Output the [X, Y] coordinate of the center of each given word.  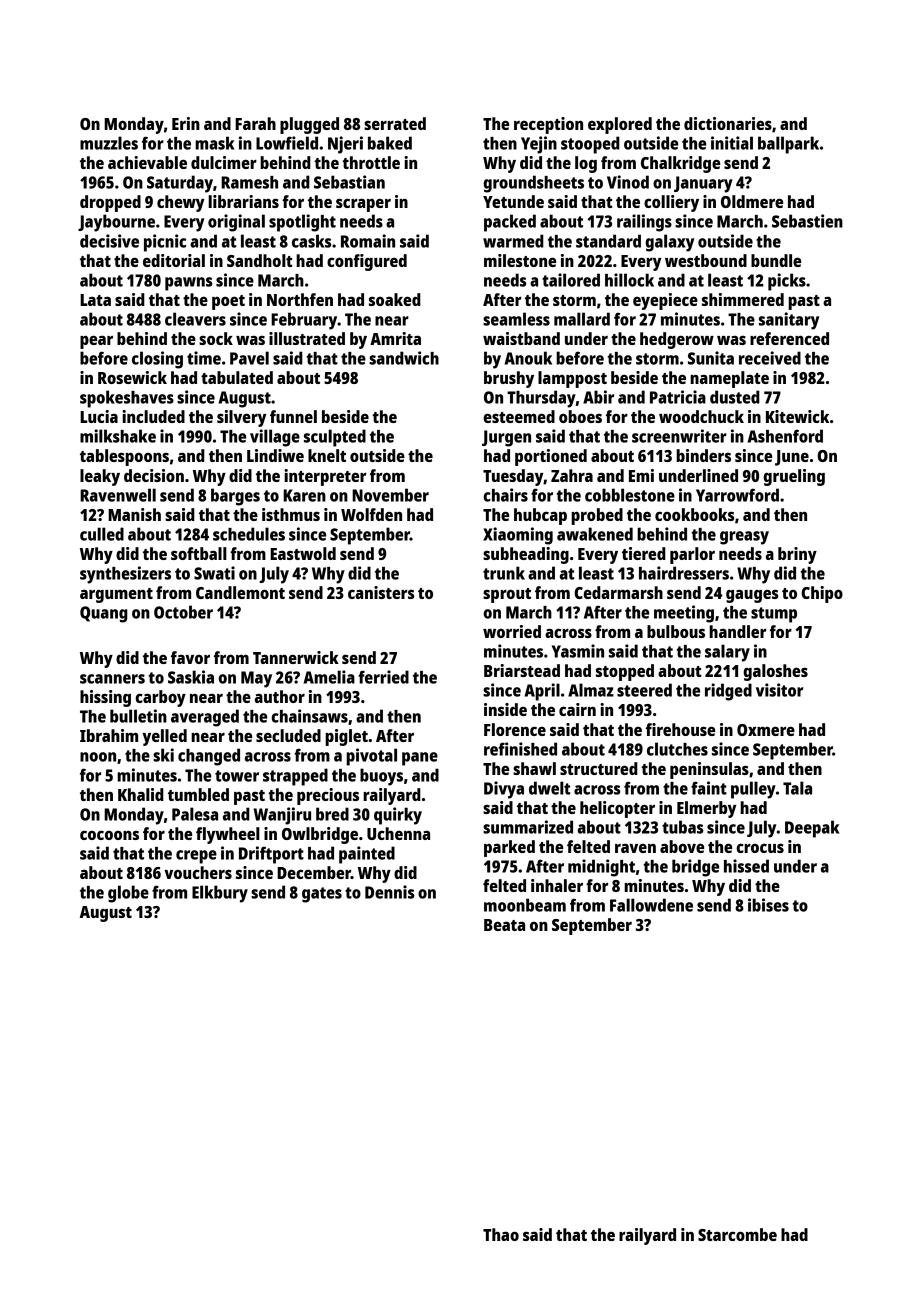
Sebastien [807, 221]
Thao [501, 1234]
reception [548, 125]
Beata [504, 925]
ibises [768, 905]
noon [98, 757]
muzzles [109, 143]
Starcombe [737, 1234]
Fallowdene [651, 905]
